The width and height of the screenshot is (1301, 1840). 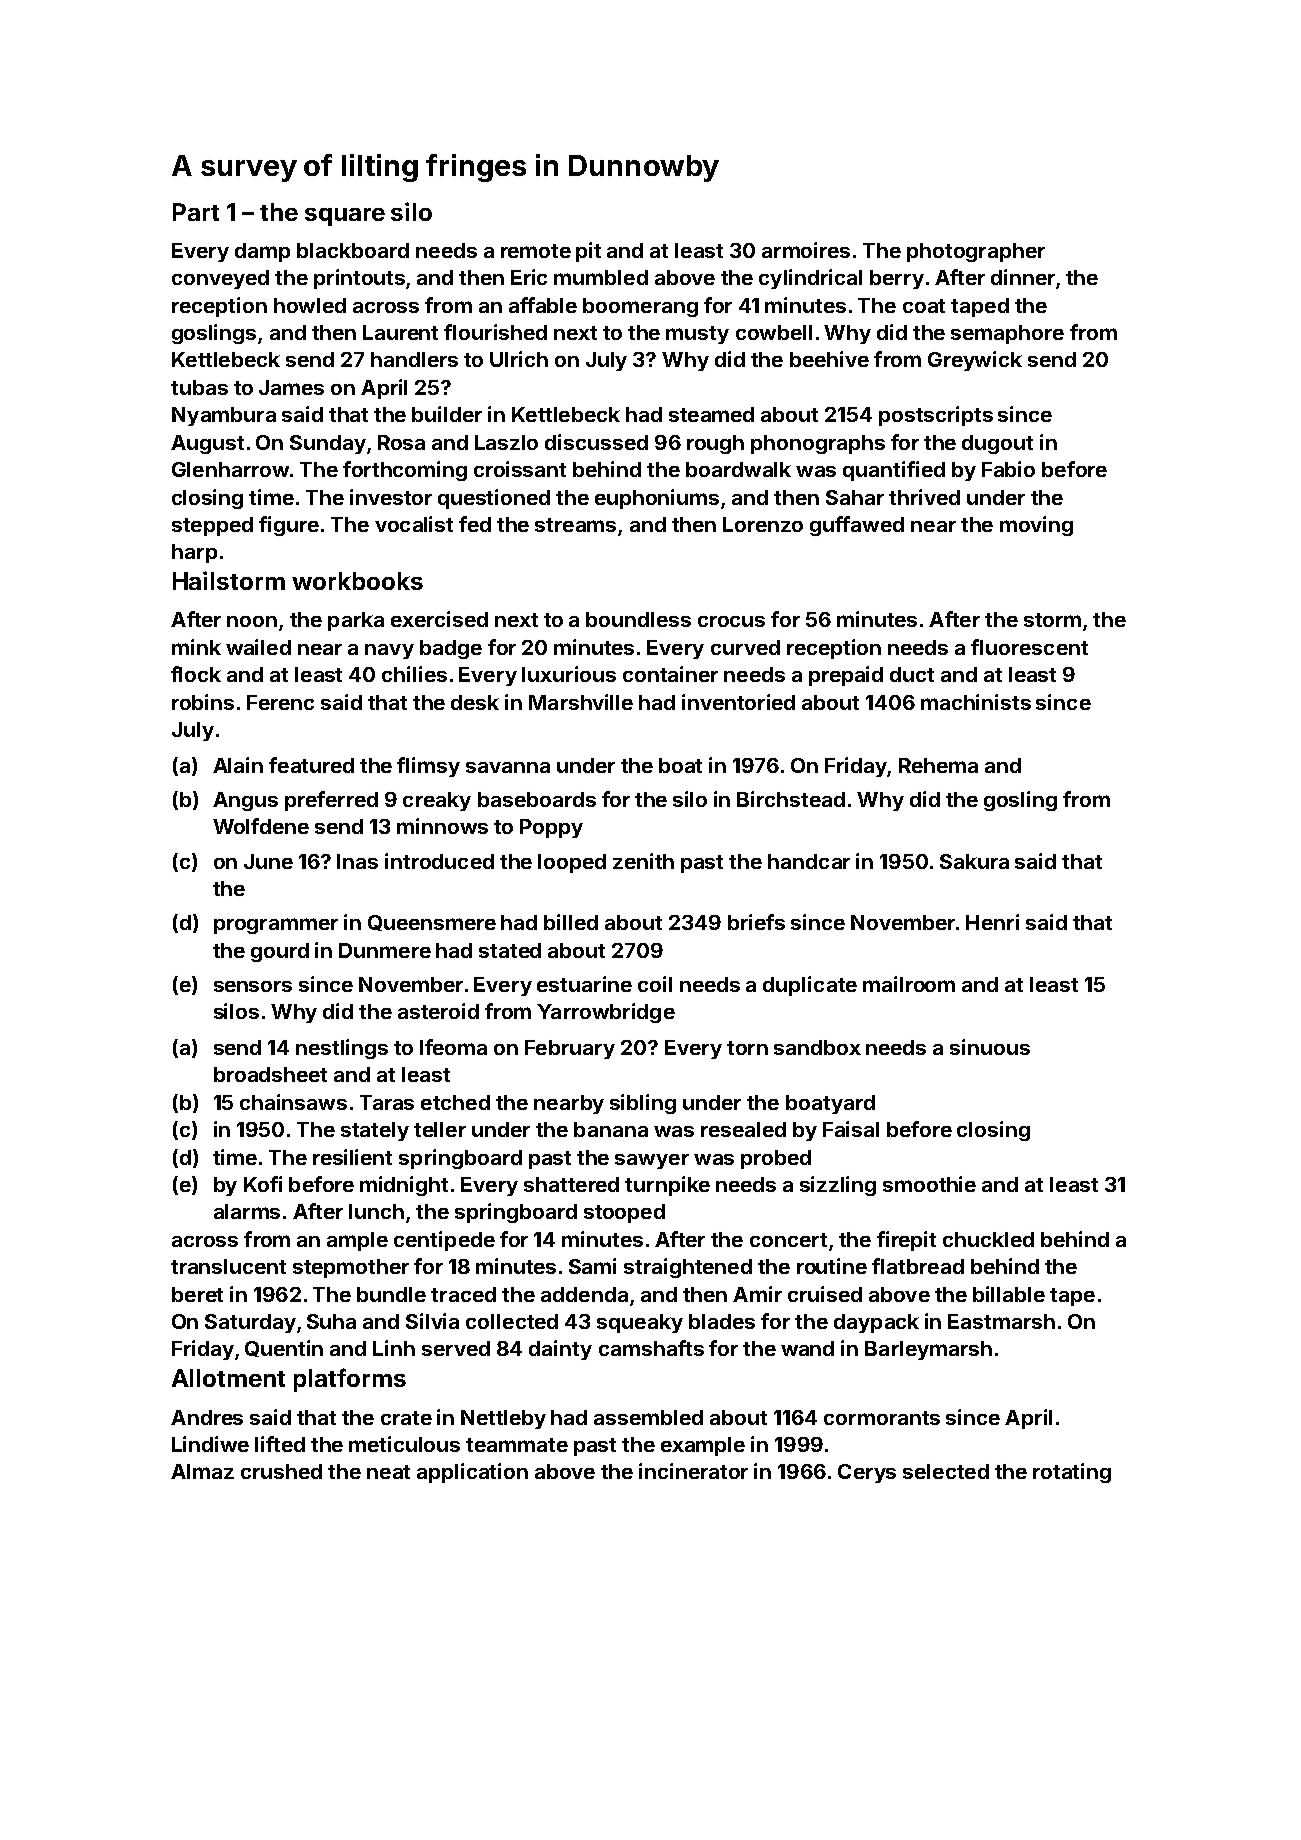 I want to click on sinuous, so click(x=990, y=1047).
